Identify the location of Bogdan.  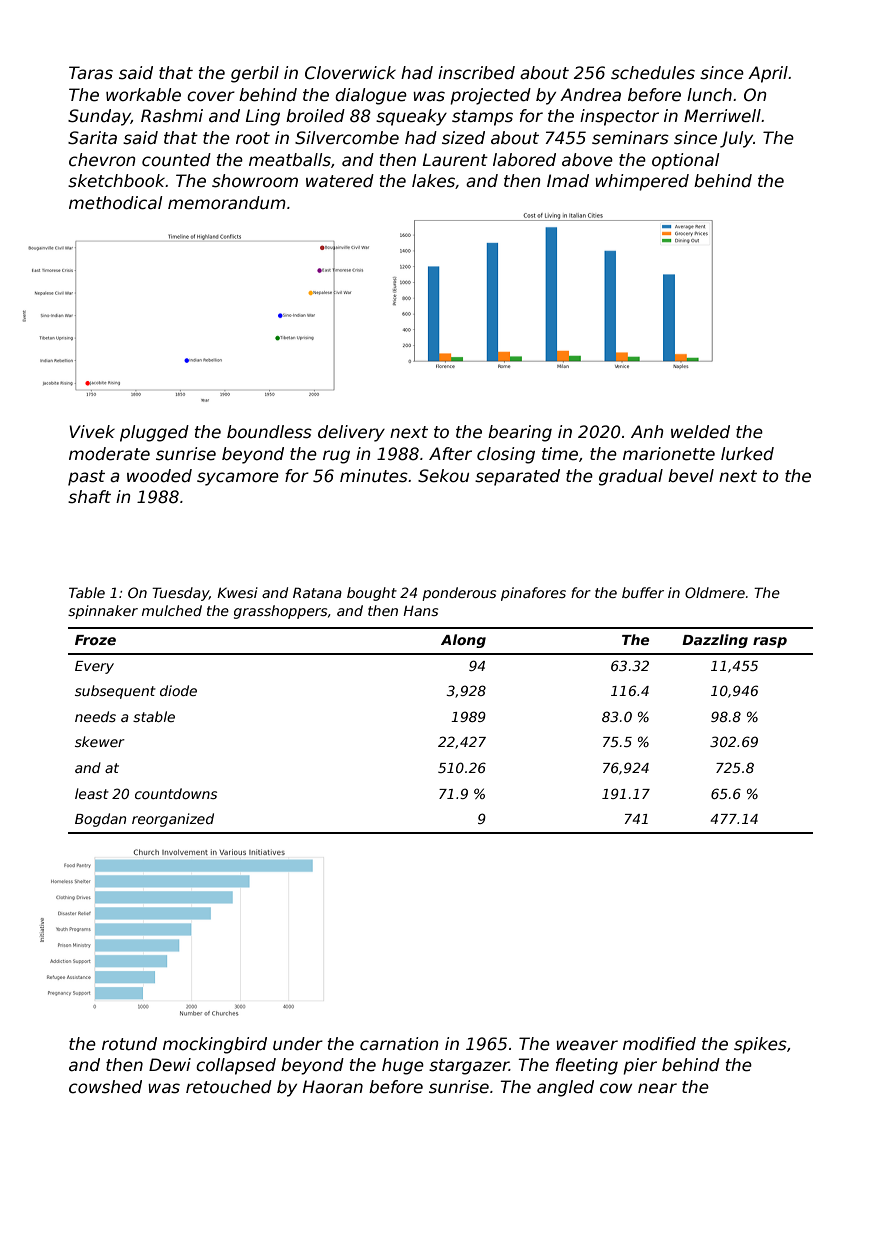
(100, 820).
